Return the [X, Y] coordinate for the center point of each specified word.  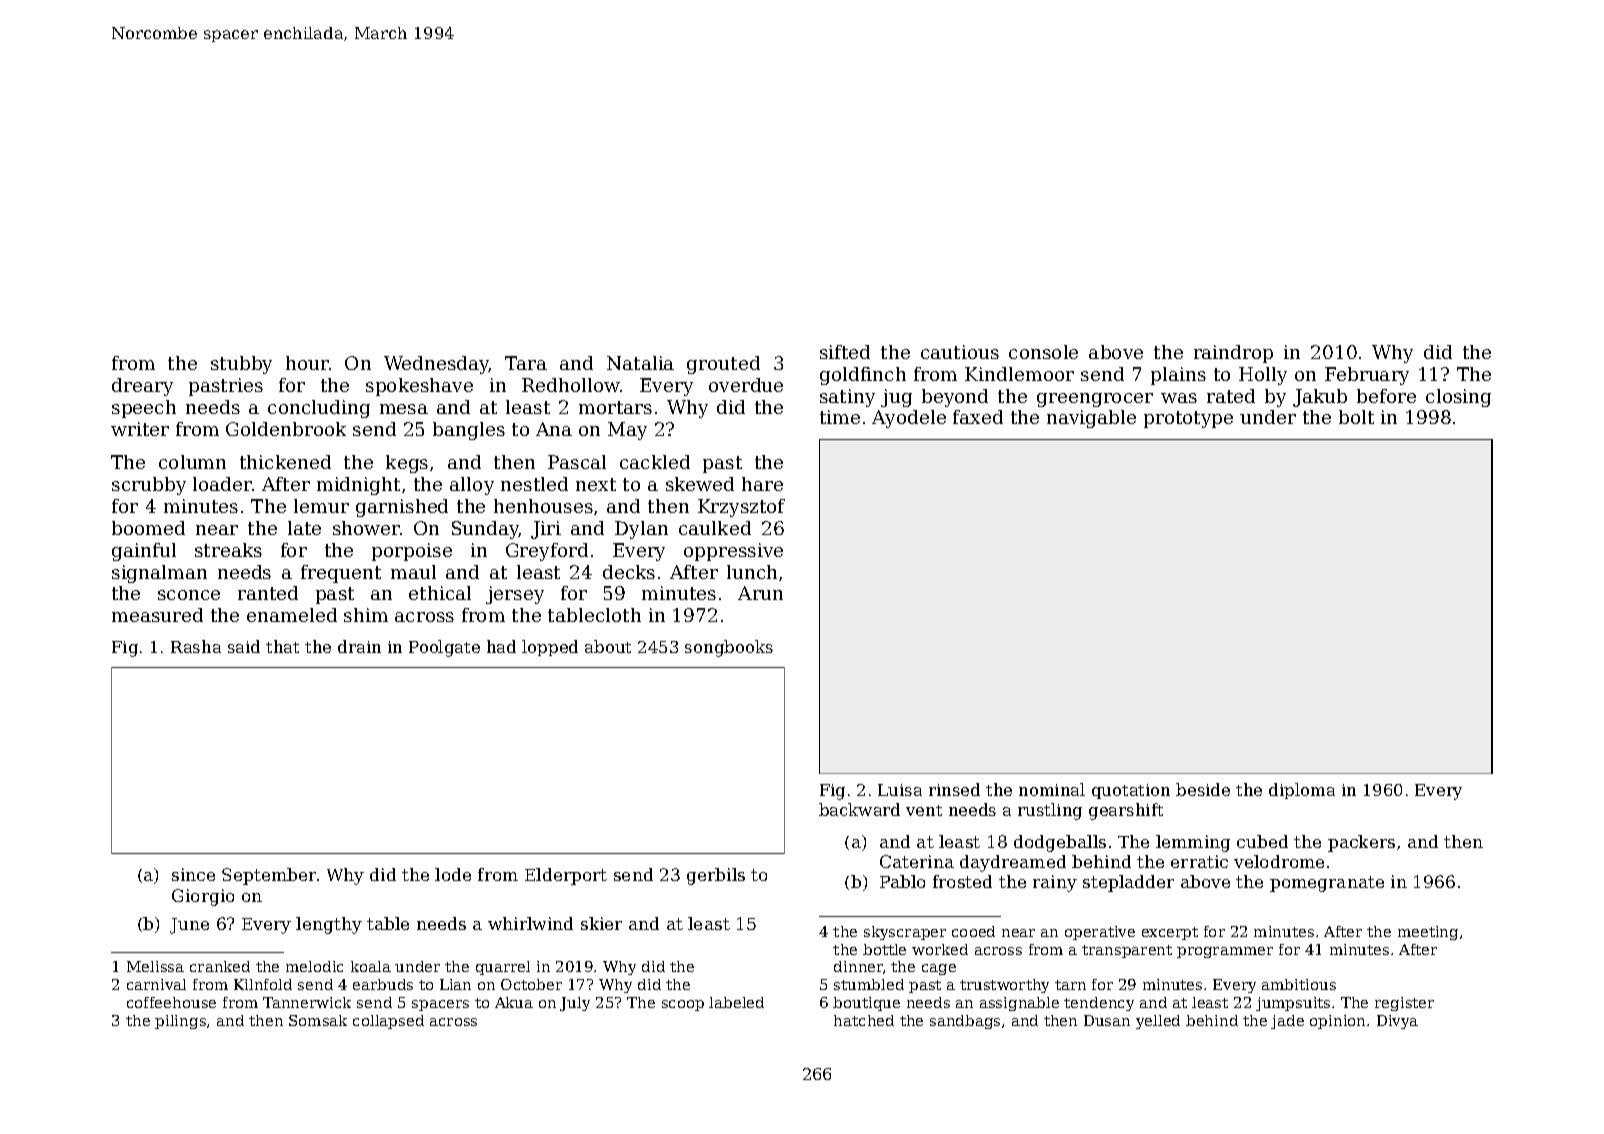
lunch [752, 572]
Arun [760, 593]
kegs [407, 464]
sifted [845, 352]
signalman [159, 574]
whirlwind [530, 923]
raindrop [1233, 354]
